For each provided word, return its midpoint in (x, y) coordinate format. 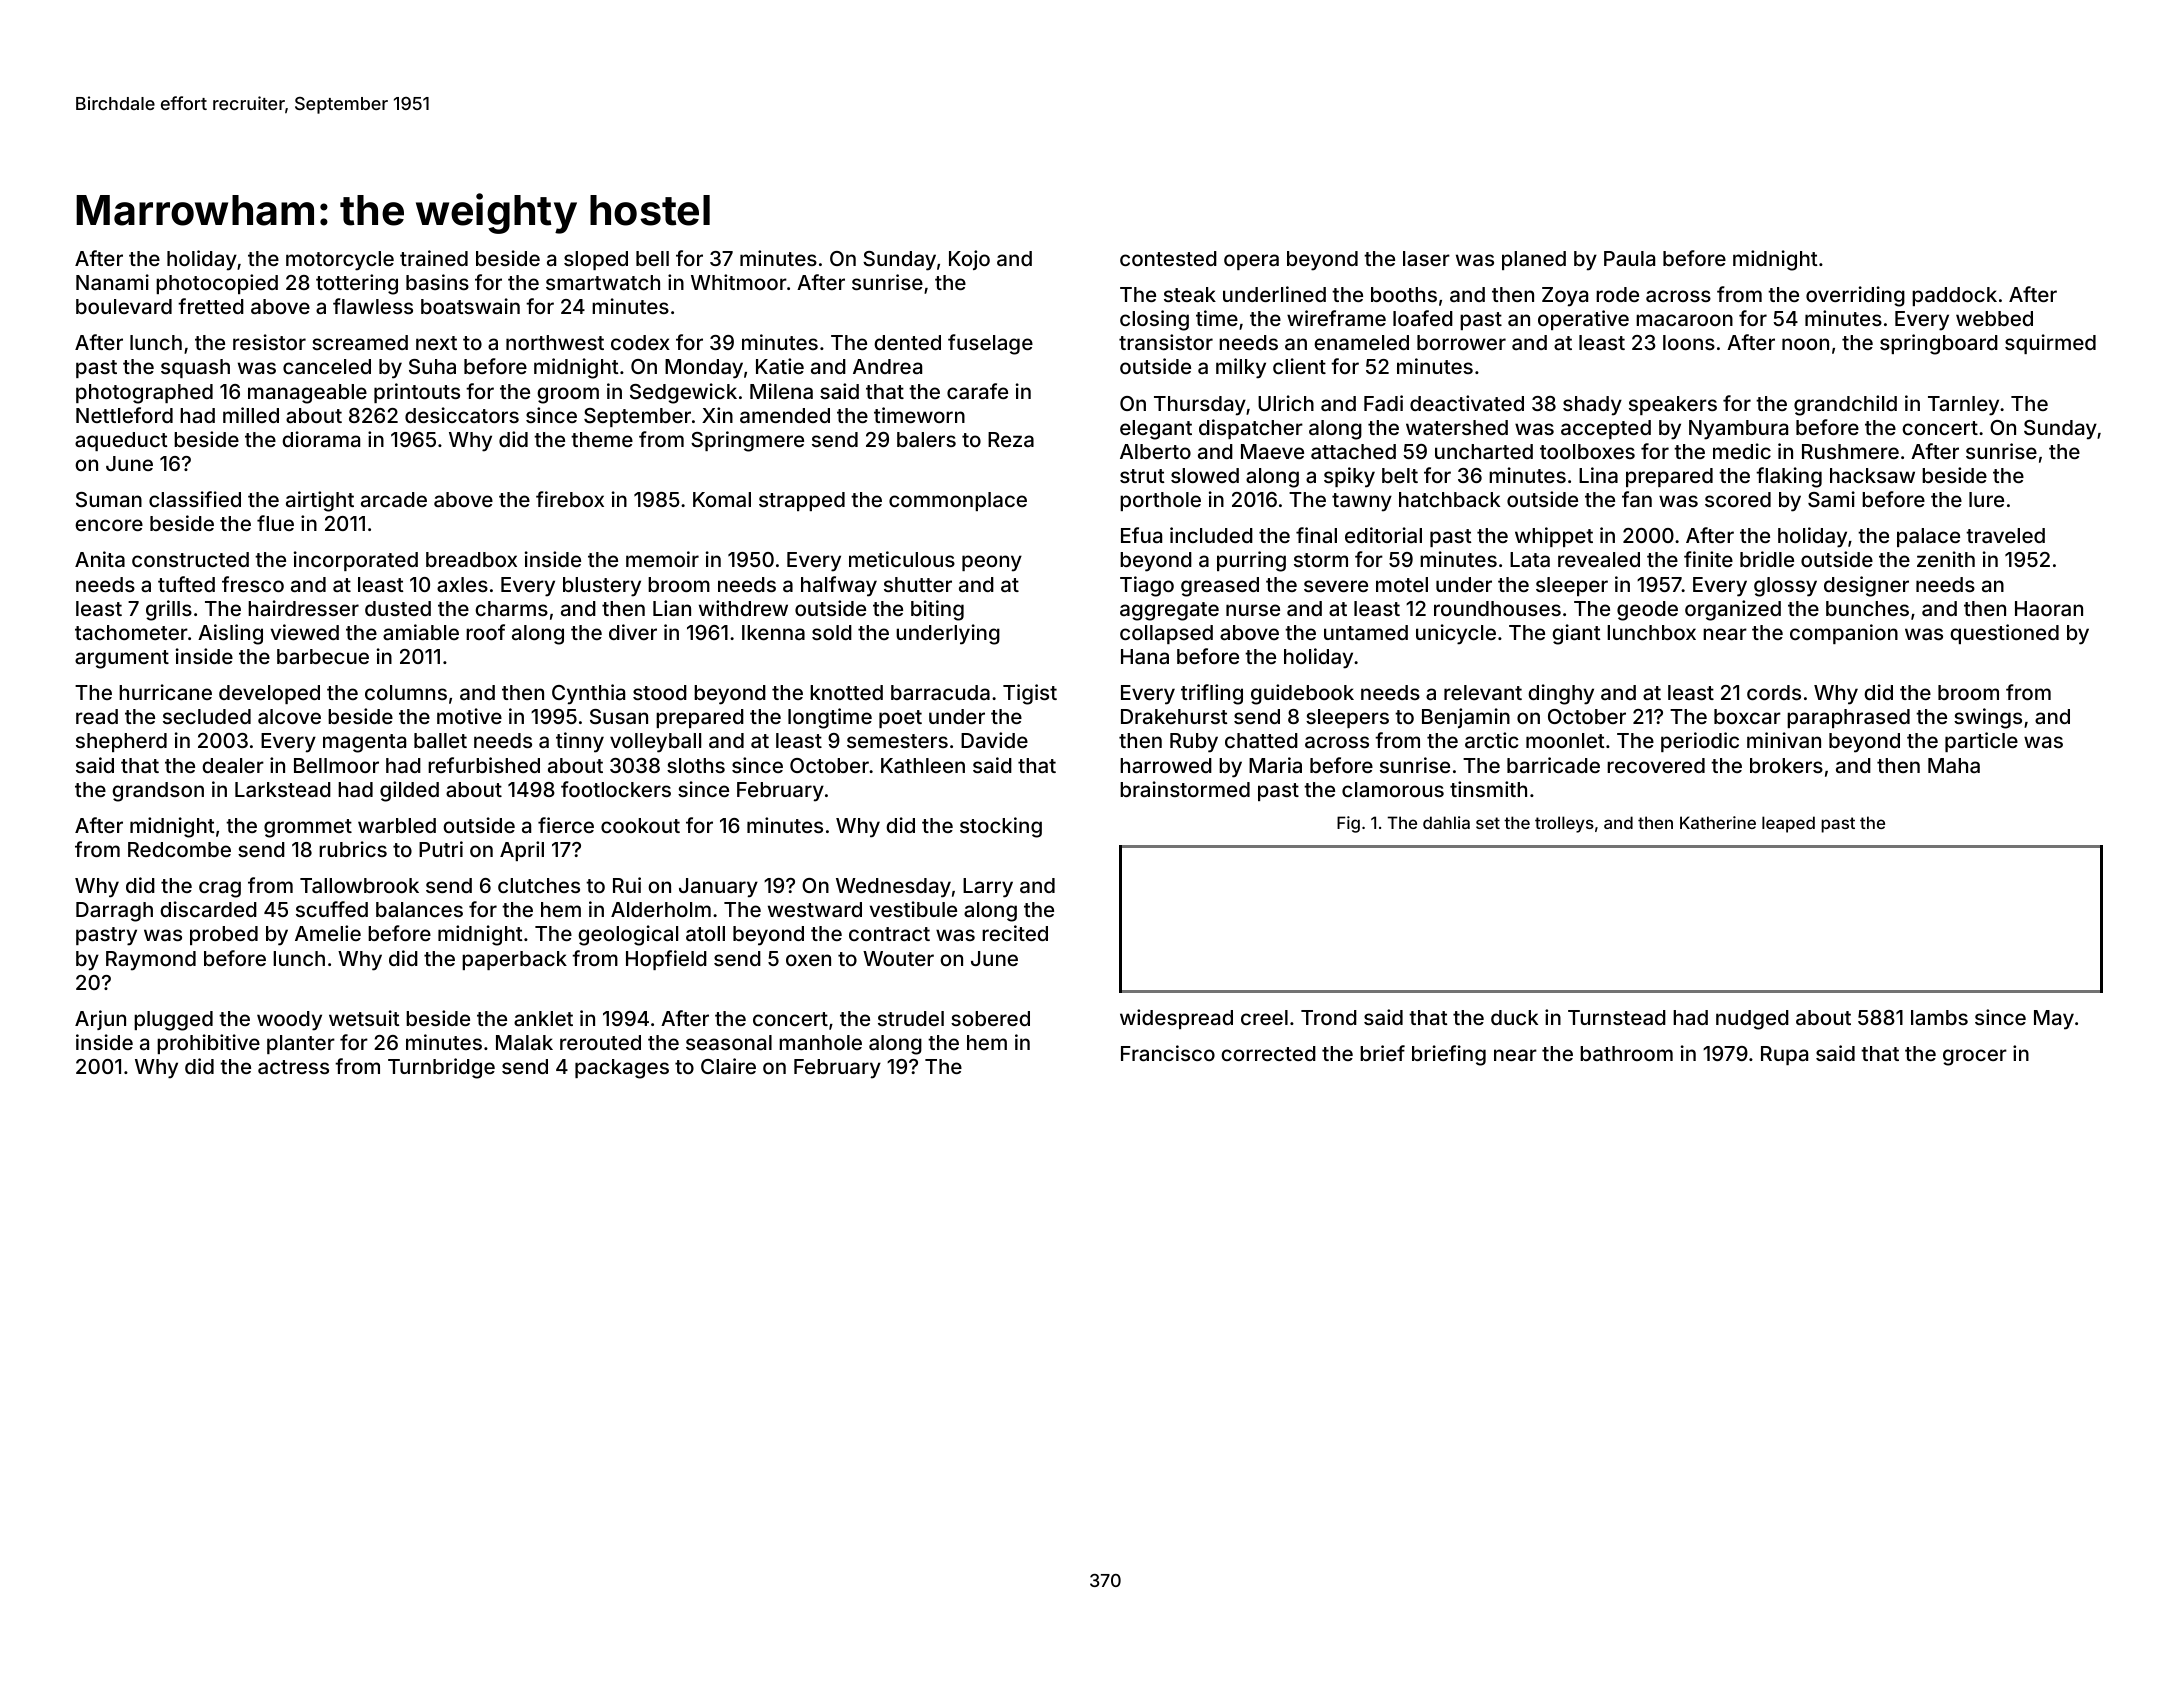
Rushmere (1850, 451)
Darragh (114, 912)
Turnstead (1617, 1017)
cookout (640, 825)
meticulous (902, 559)
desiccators (462, 415)
